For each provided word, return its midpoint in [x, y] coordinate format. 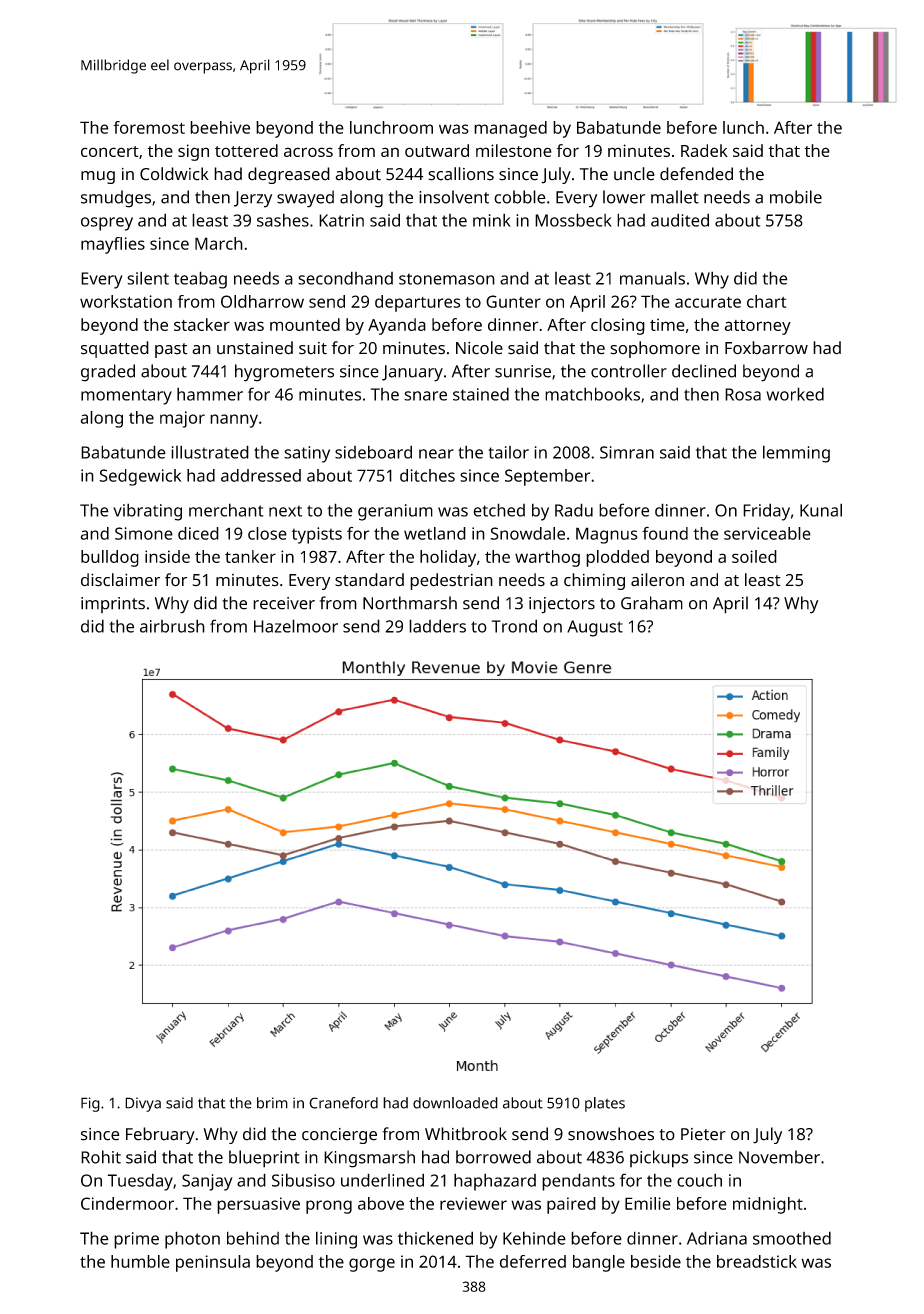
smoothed [792, 1238]
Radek [704, 150]
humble [140, 1261]
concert [110, 151]
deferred [533, 1261]
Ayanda [397, 326]
